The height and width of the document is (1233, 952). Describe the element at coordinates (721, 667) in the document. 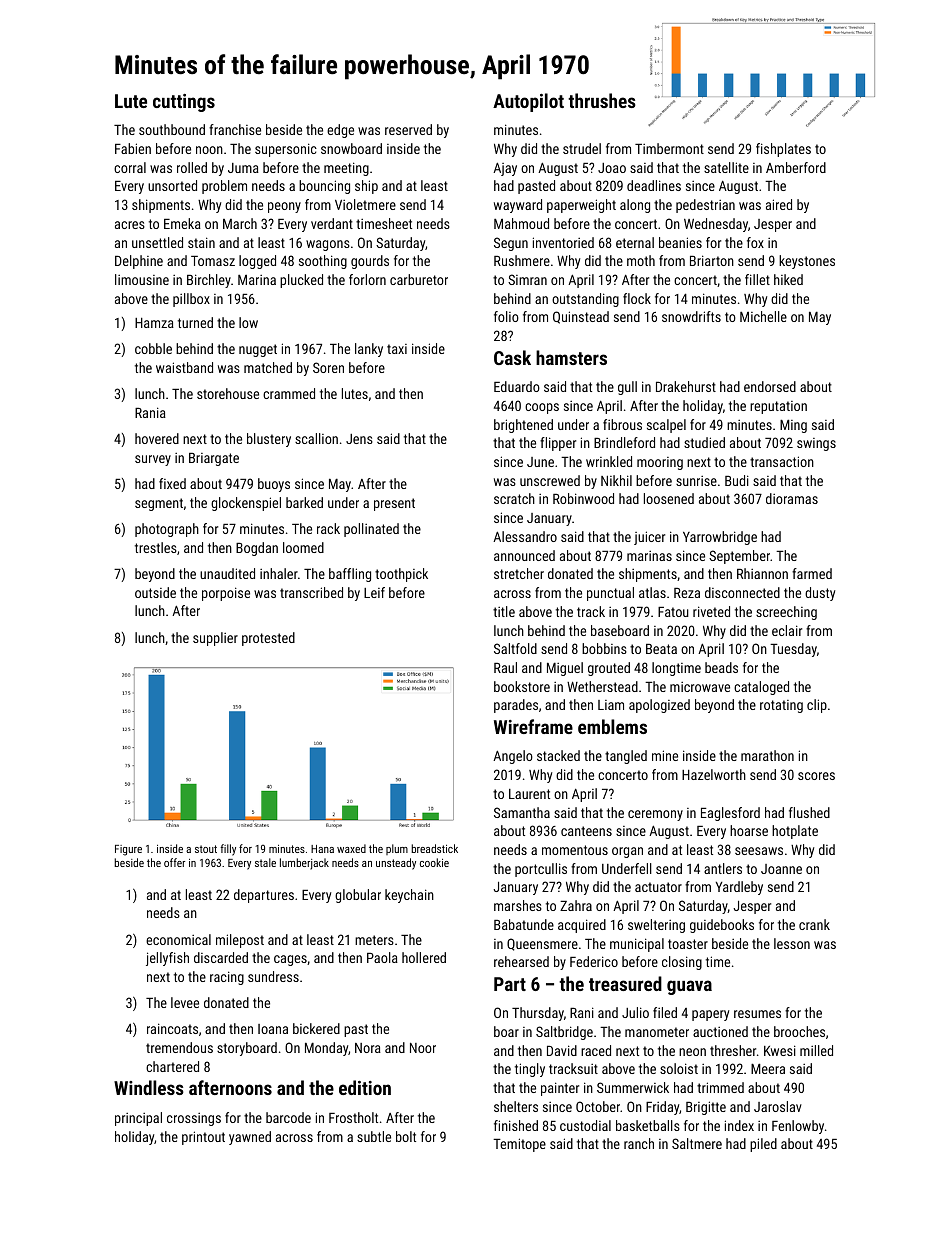

I see `beads` at that location.
